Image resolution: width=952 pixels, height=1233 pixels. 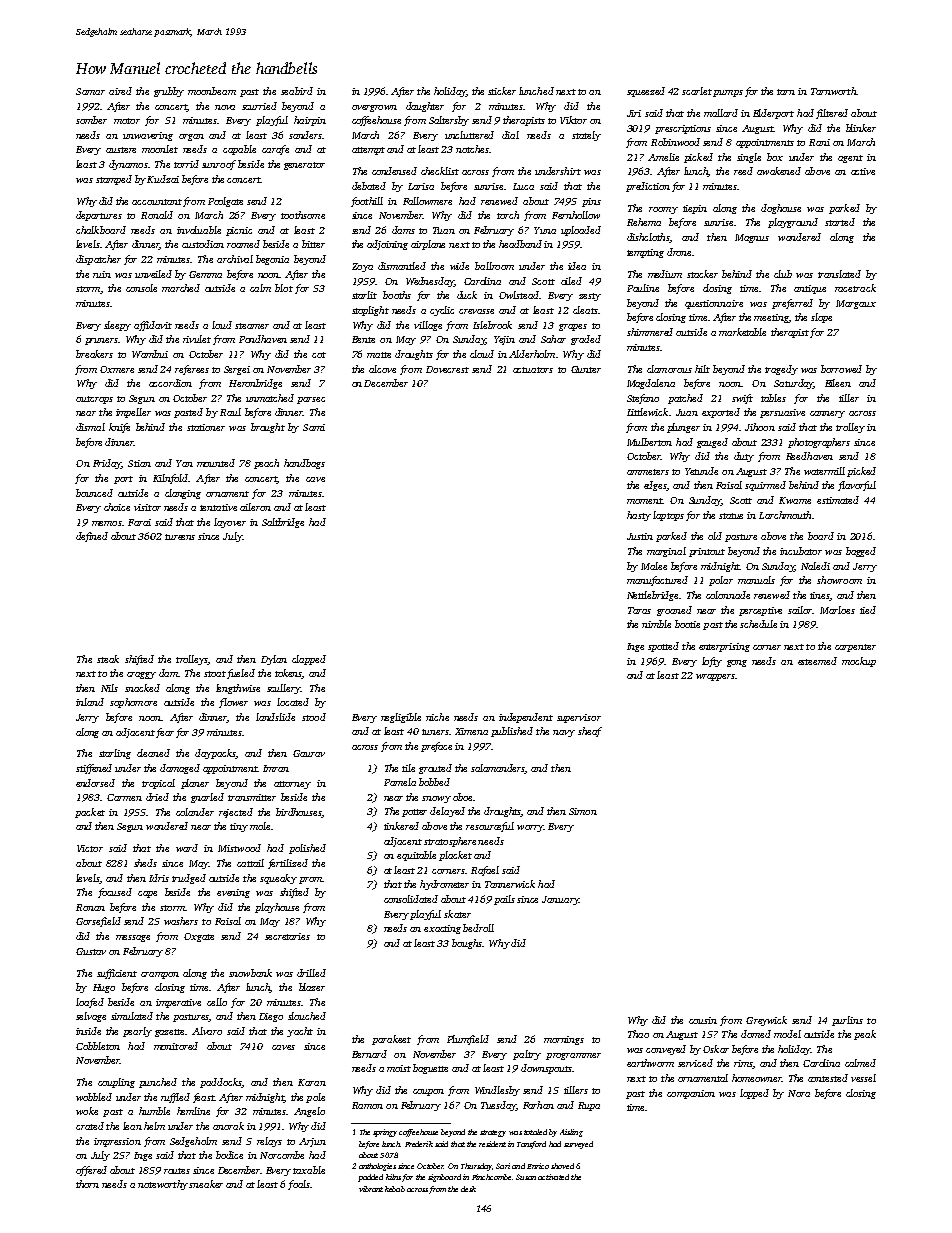 What do you see at coordinates (400, 782) in the screenshot?
I see `Pamela` at bounding box center [400, 782].
